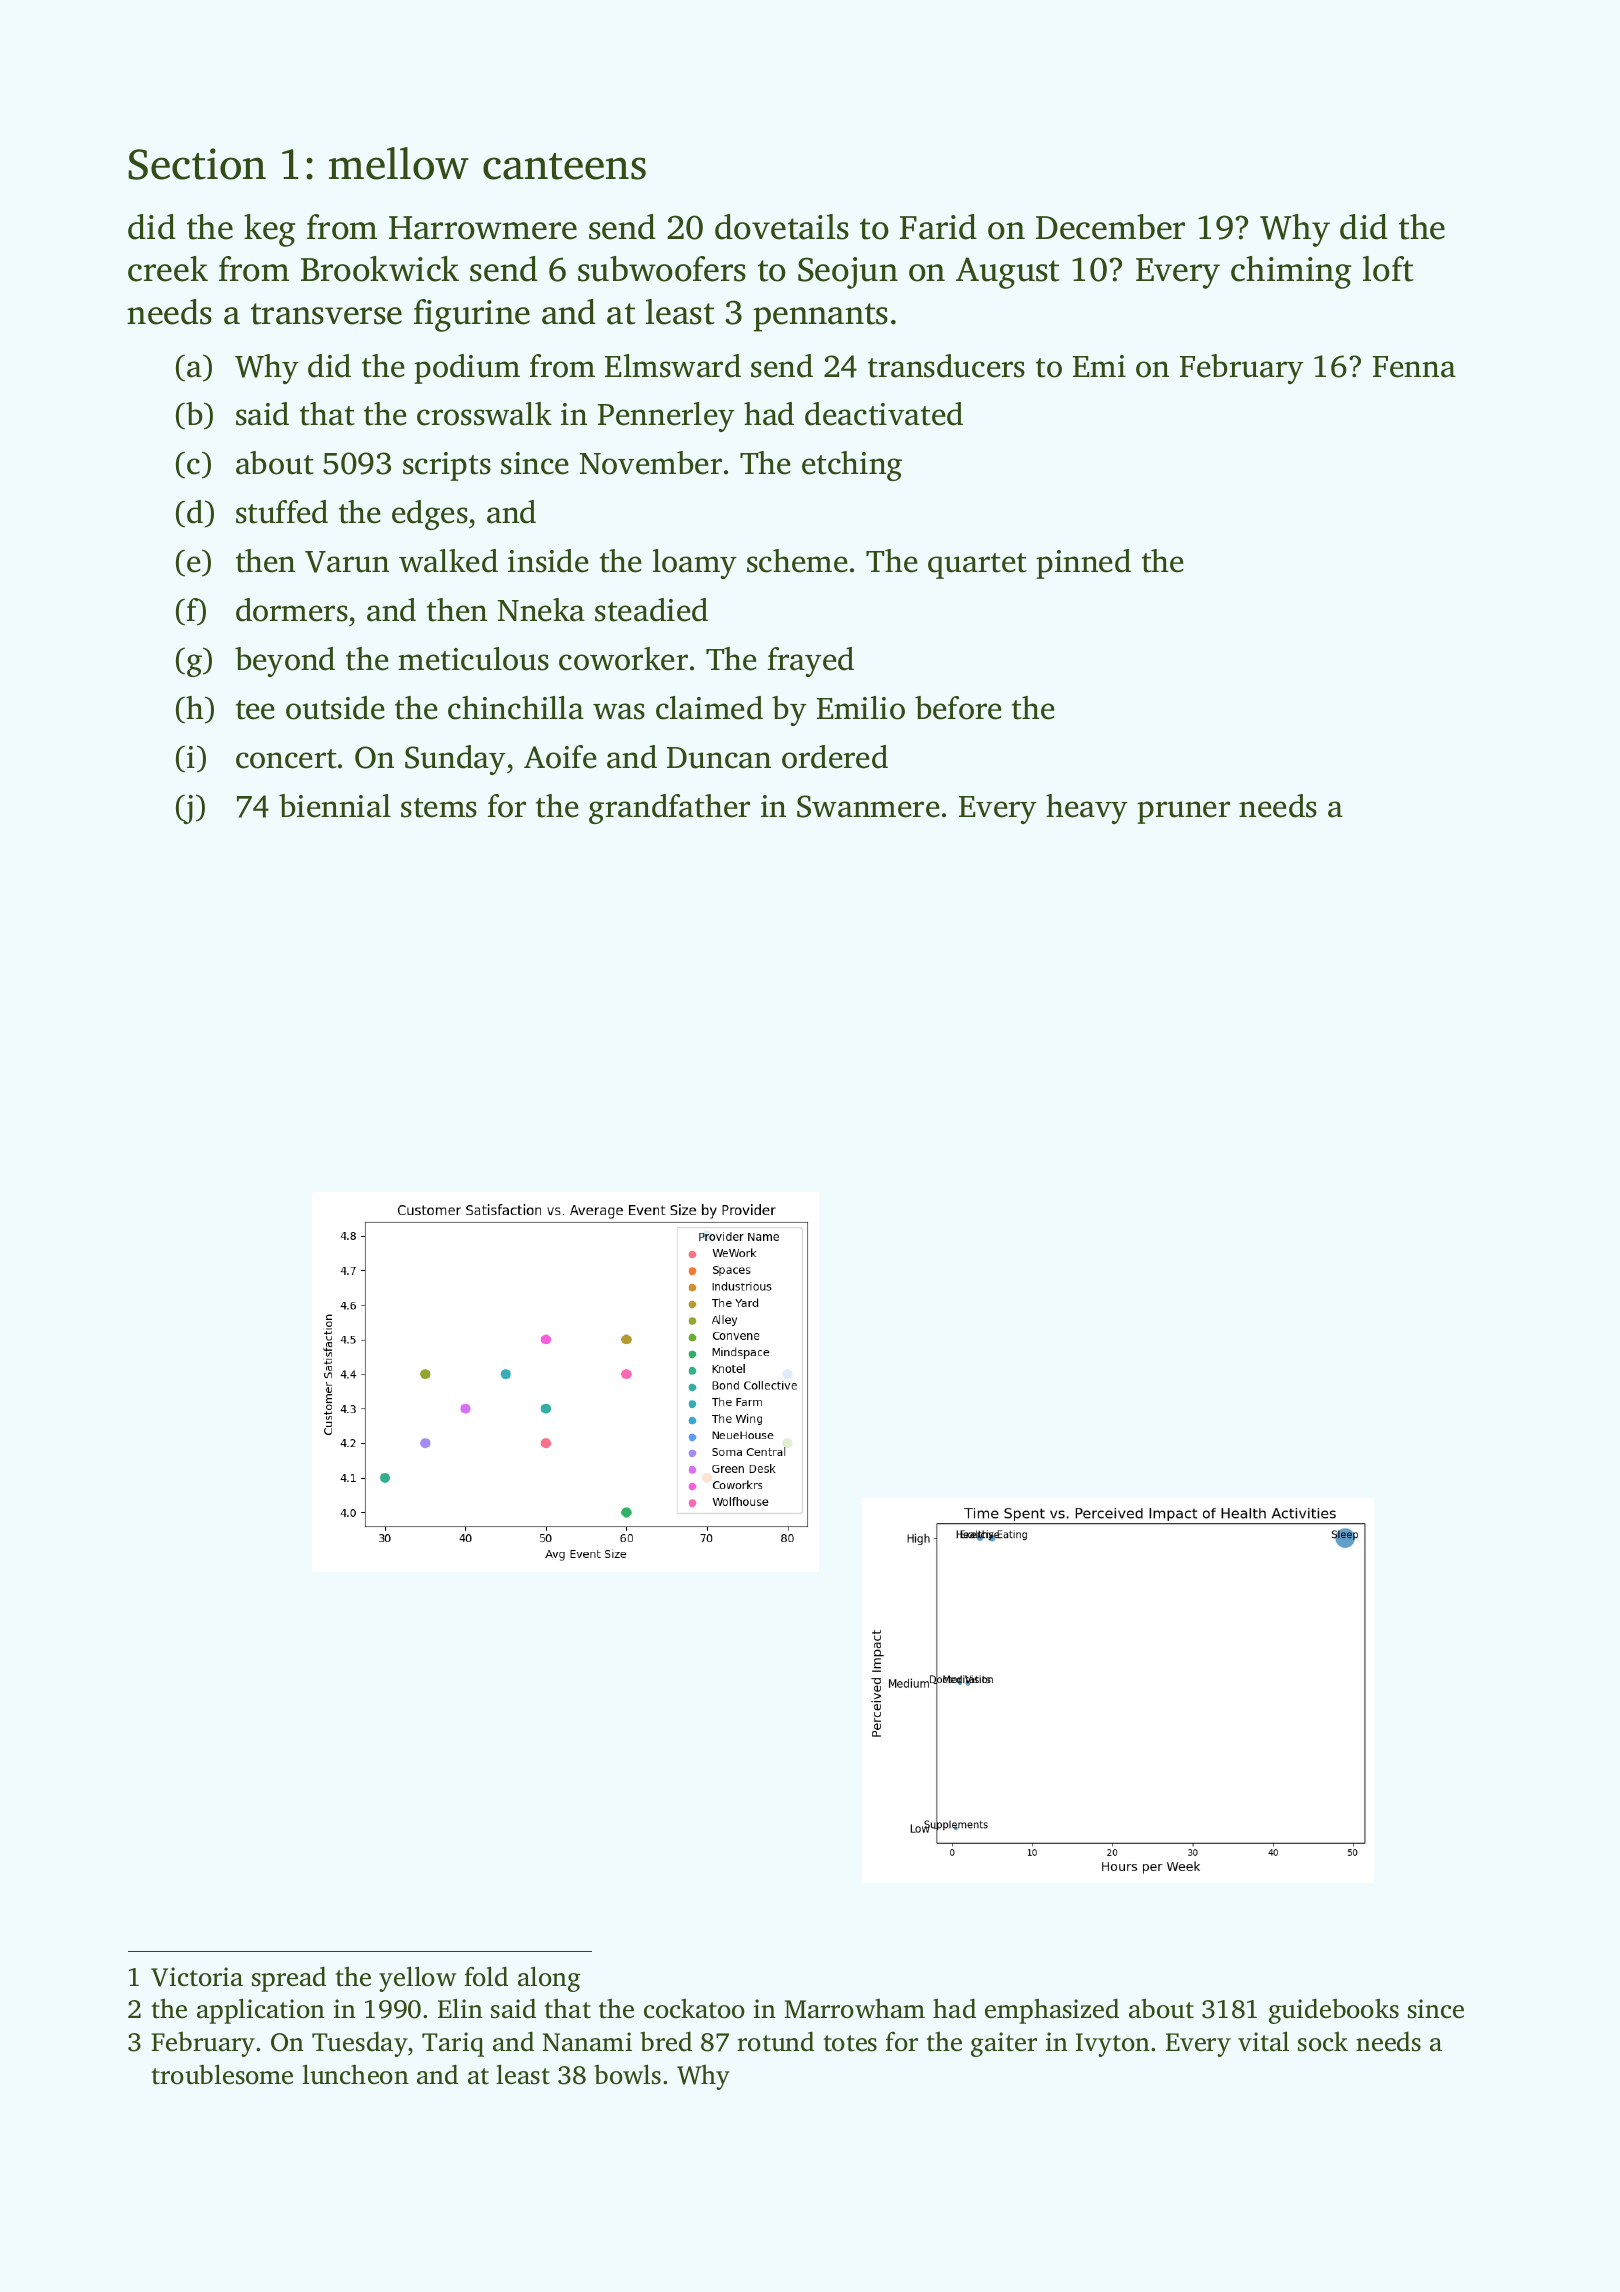  What do you see at coordinates (1334, 2011) in the screenshot?
I see `guidebooks` at bounding box center [1334, 2011].
